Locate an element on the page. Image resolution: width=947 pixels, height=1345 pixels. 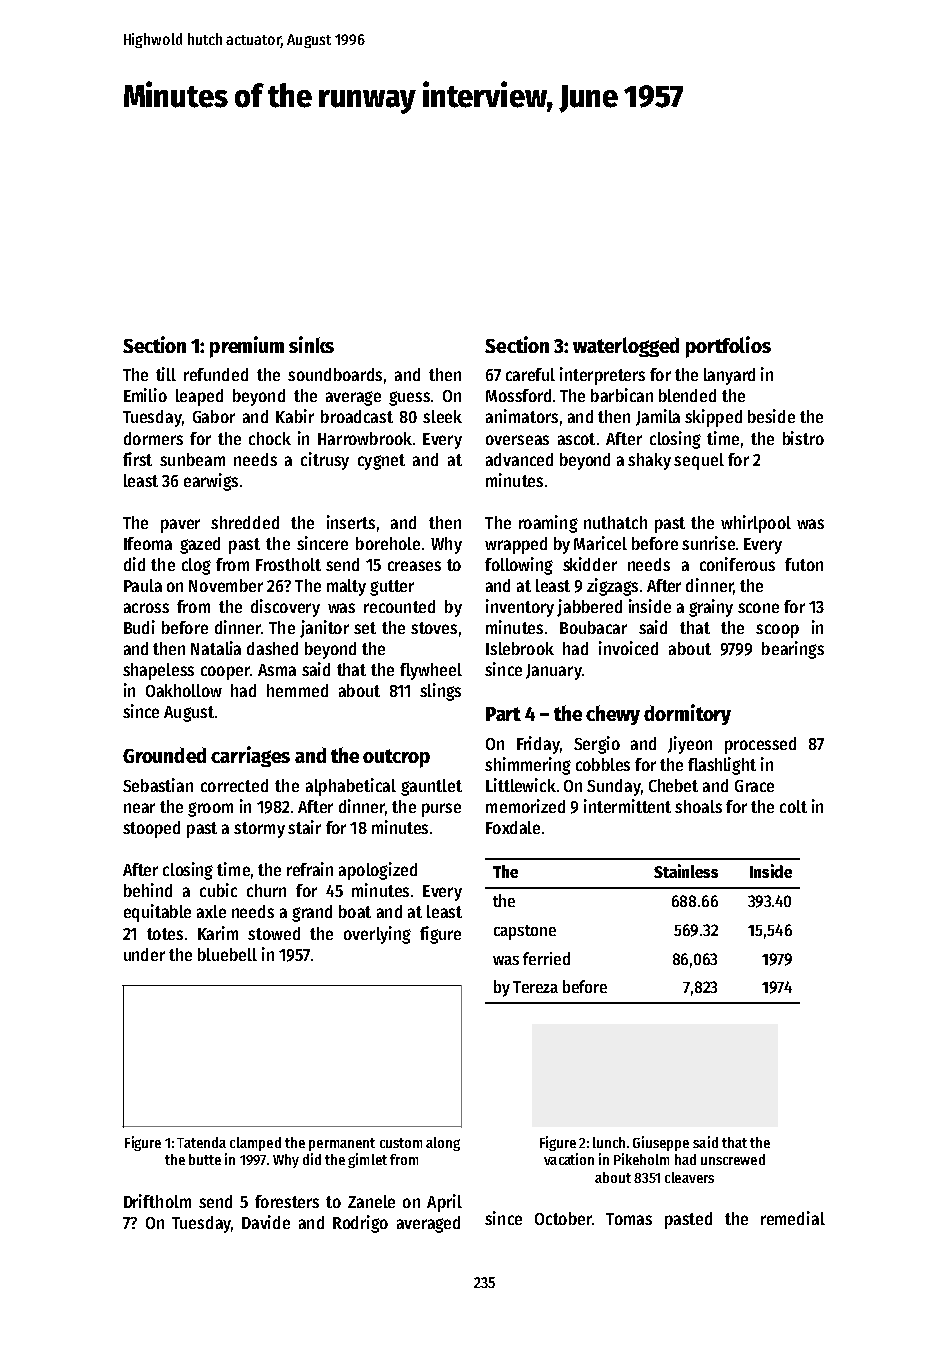
outcrop is located at coordinates (396, 758).
